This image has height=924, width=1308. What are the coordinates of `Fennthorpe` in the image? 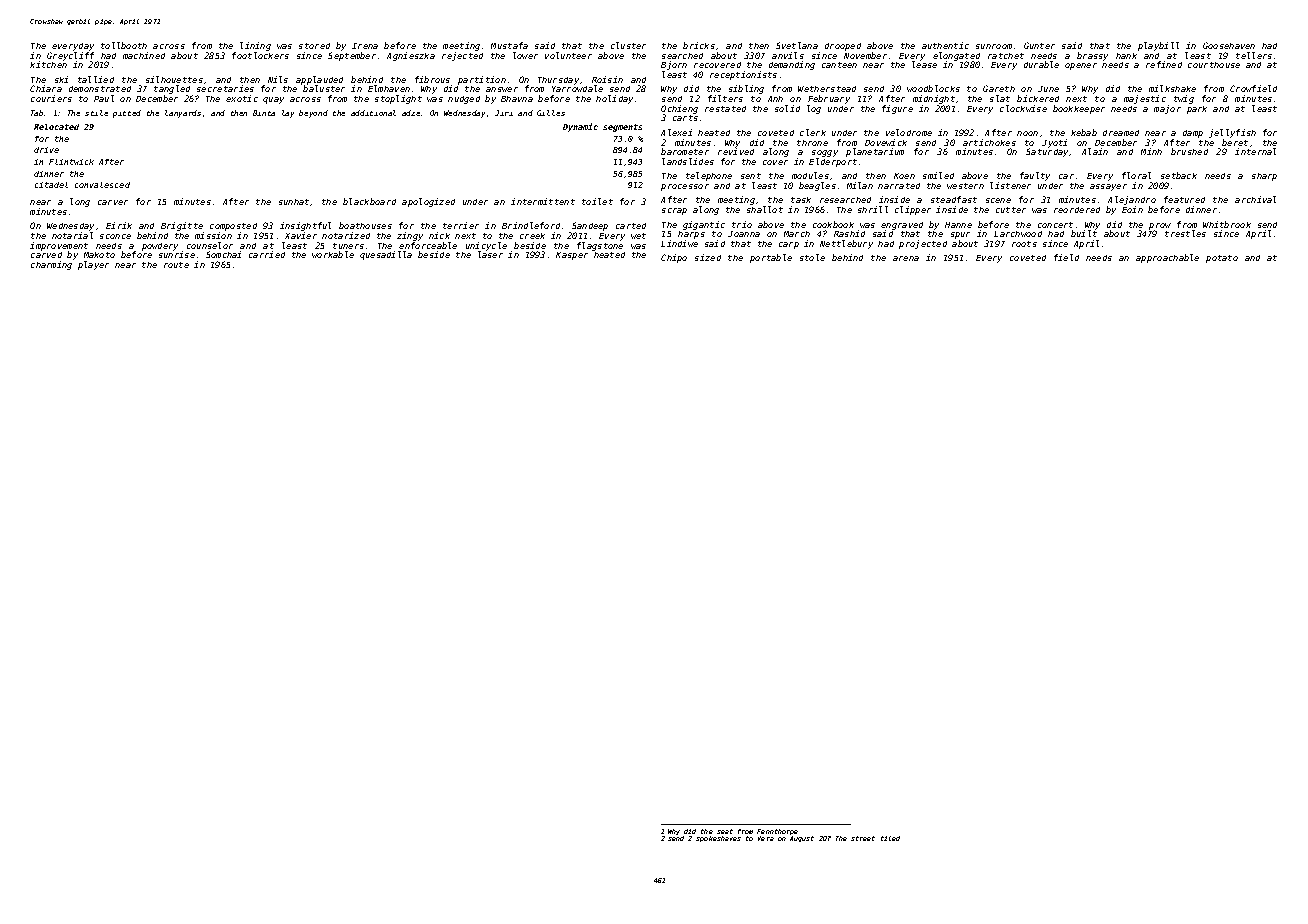 It's located at (777, 832).
